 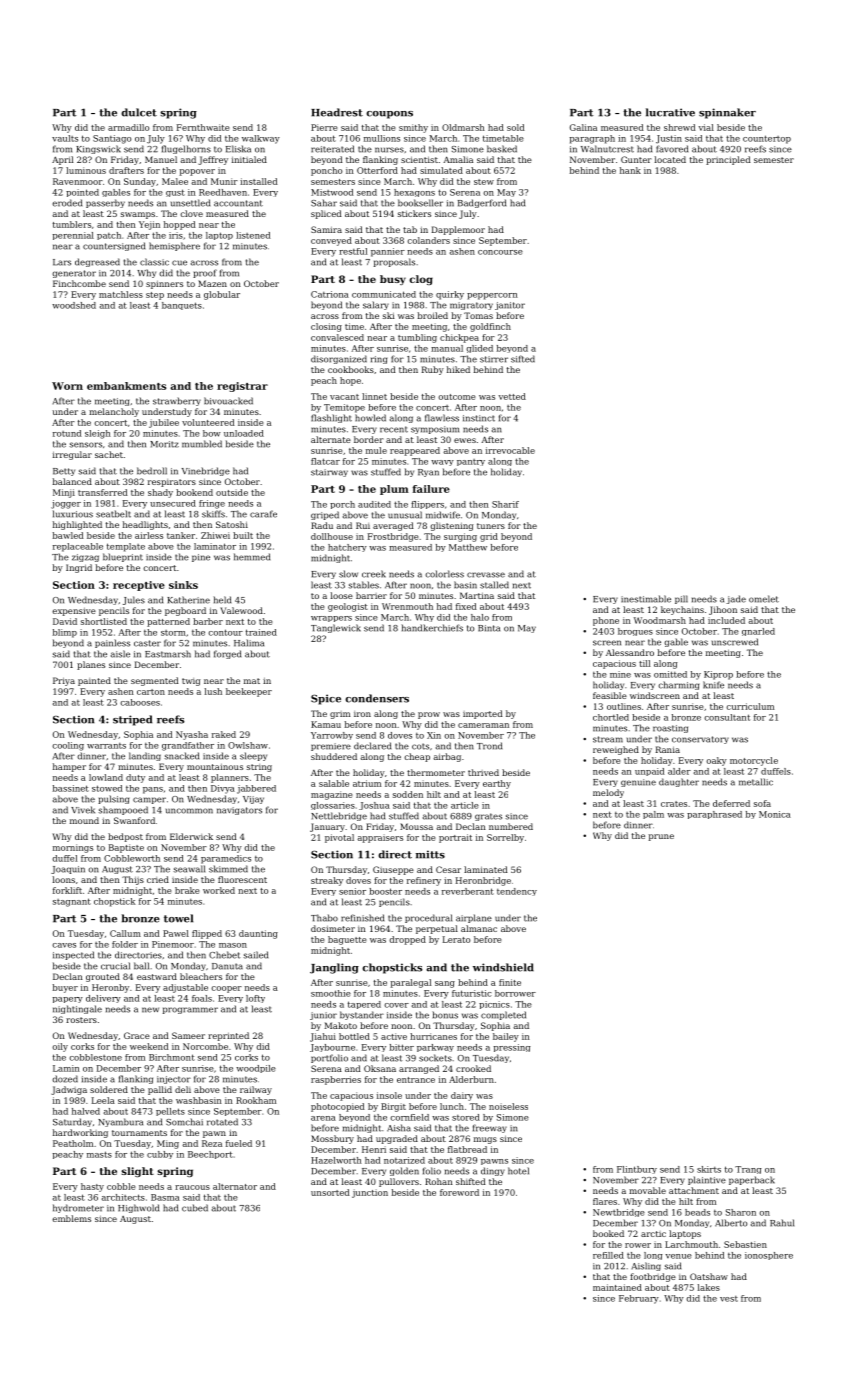 I want to click on Oldmarsh, so click(x=463, y=127).
